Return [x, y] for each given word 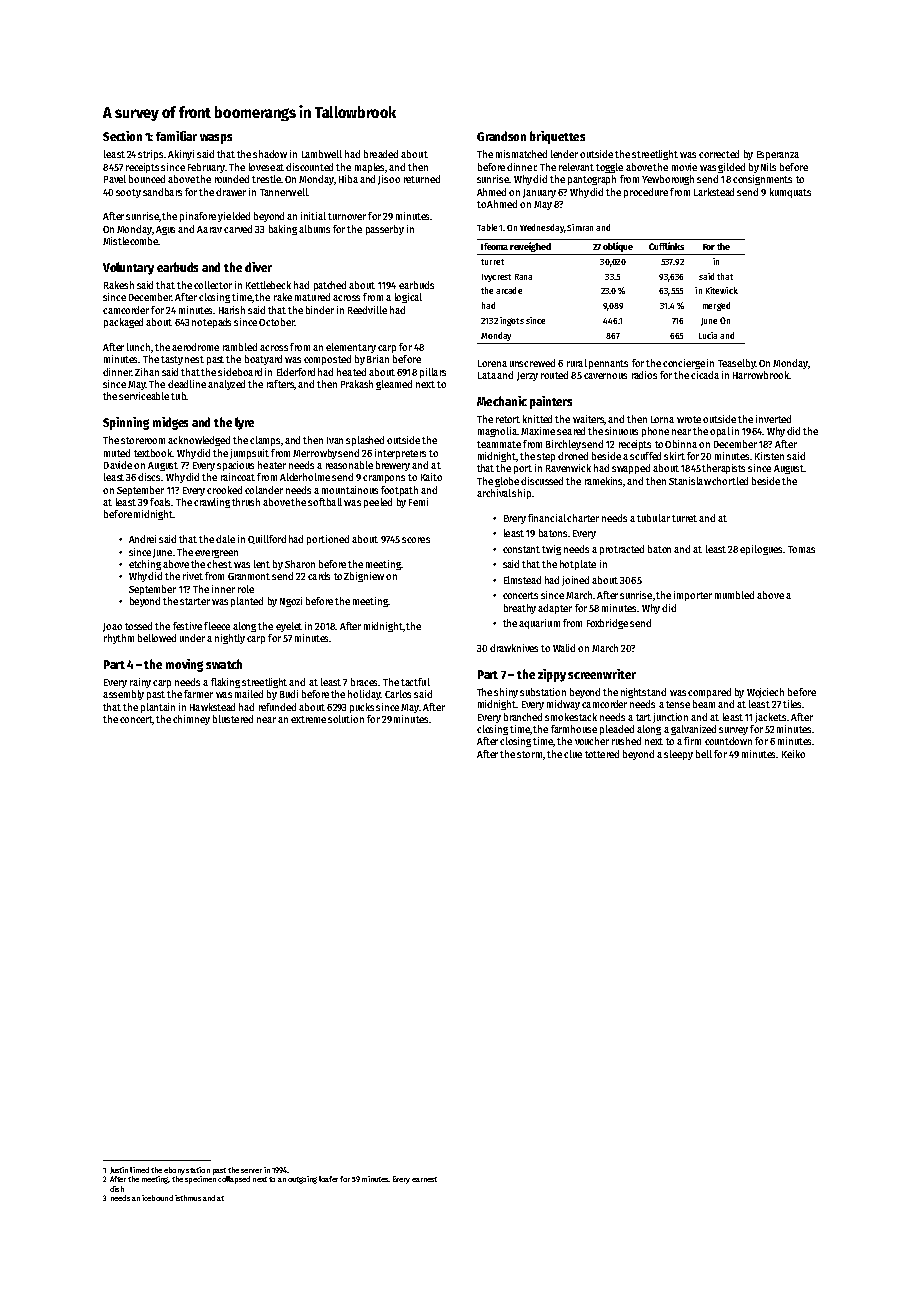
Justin [119, 1170]
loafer [328, 1179]
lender [564, 154]
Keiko [793, 754]
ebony [174, 1171]
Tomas [801, 549]
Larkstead [714, 192]
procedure [646, 193]
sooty [128, 193]
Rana [523, 277]
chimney [191, 720]
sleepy [678, 755]
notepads [211, 323]
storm [529, 754]
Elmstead [522, 580]
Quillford [267, 539]
